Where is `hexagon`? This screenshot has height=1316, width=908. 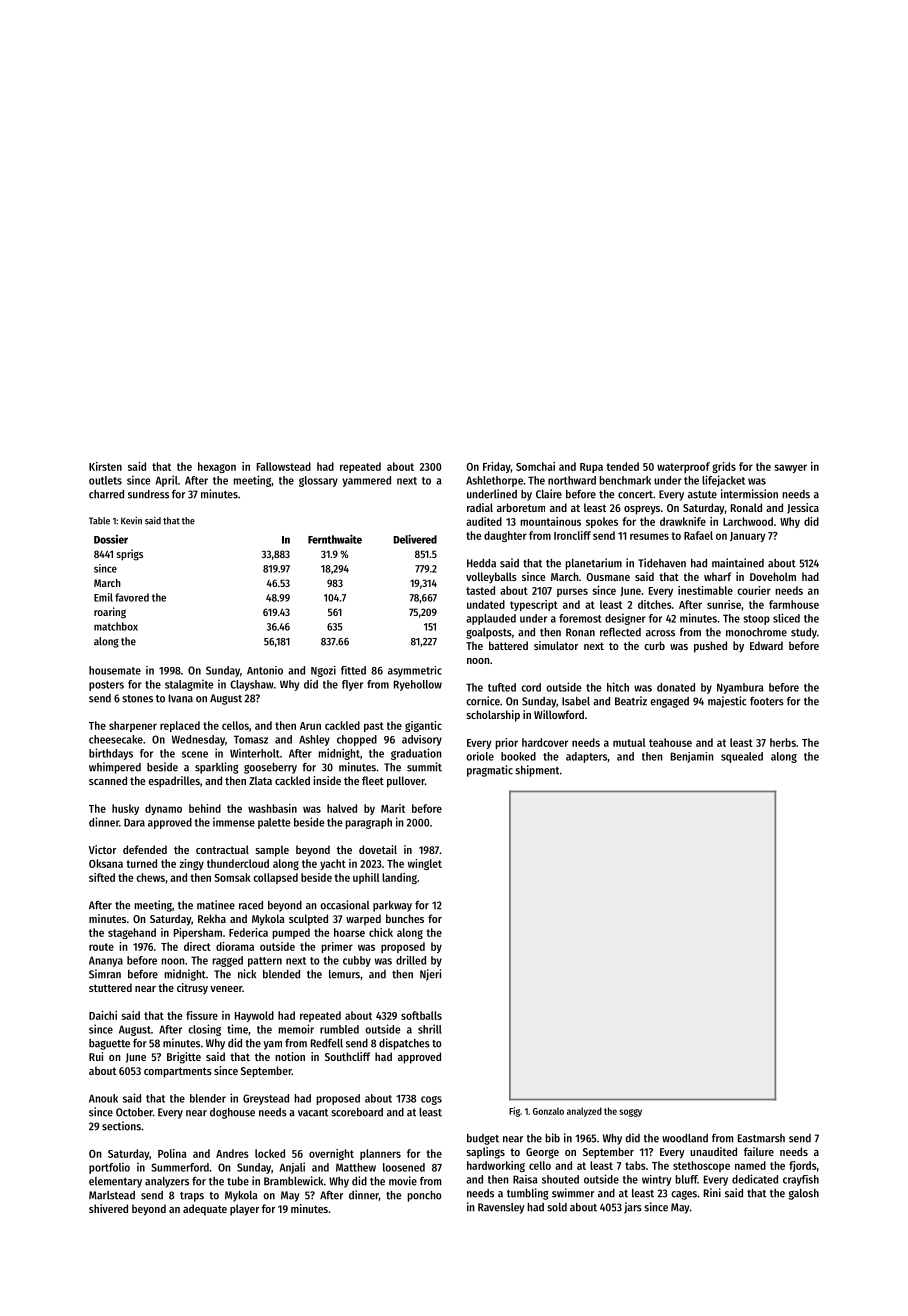
hexagon is located at coordinates (217, 467).
